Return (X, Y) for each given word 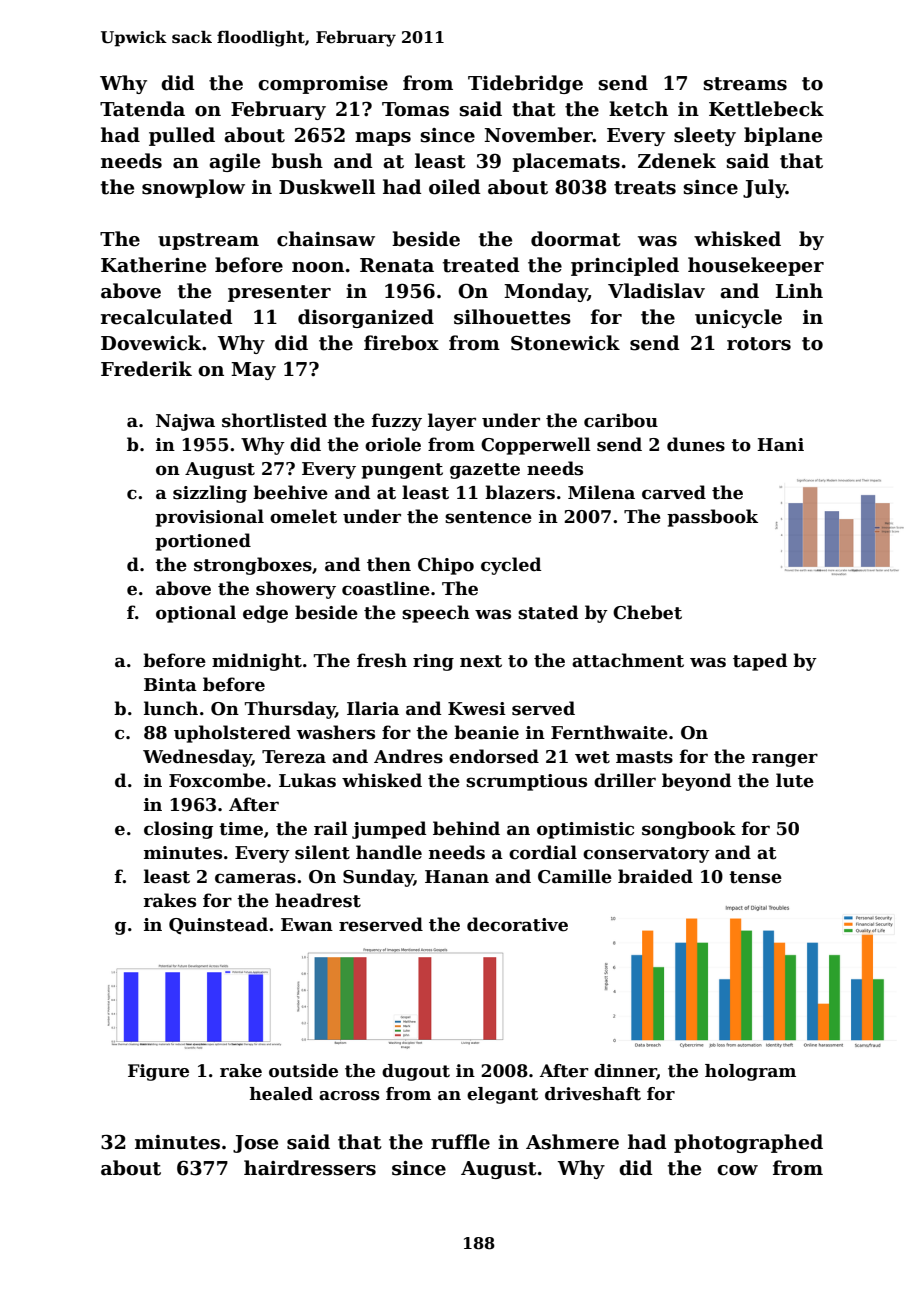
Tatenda (142, 109)
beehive (290, 492)
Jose (255, 1144)
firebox (401, 343)
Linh (799, 290)
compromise (323, 85)
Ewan (307, 925)
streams (745, 84)
